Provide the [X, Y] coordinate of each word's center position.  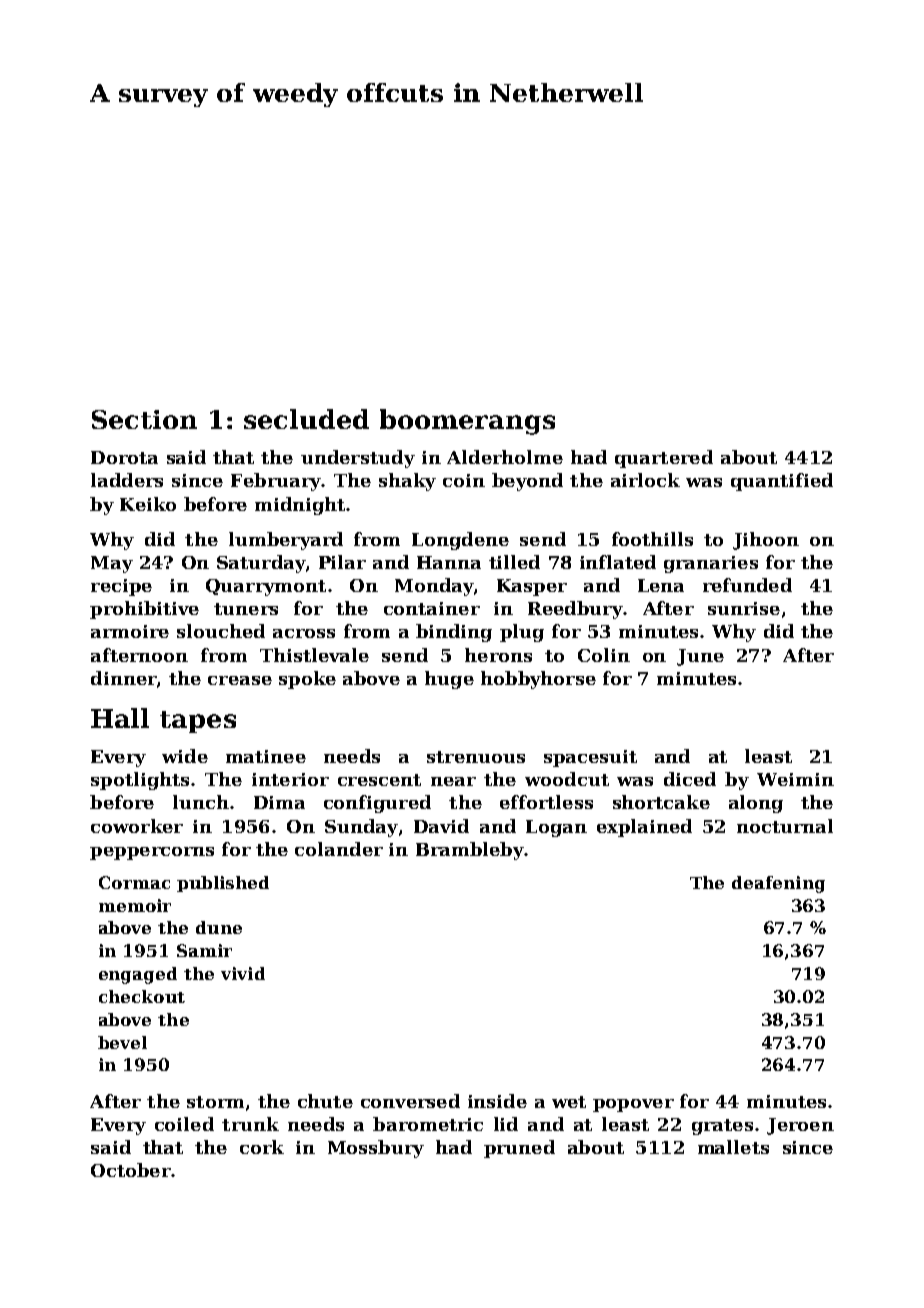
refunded [747, 585]
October [131, 1170]
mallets [733, 1147]
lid [506, 1124]
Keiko [148, 504]
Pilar [342, 562]
